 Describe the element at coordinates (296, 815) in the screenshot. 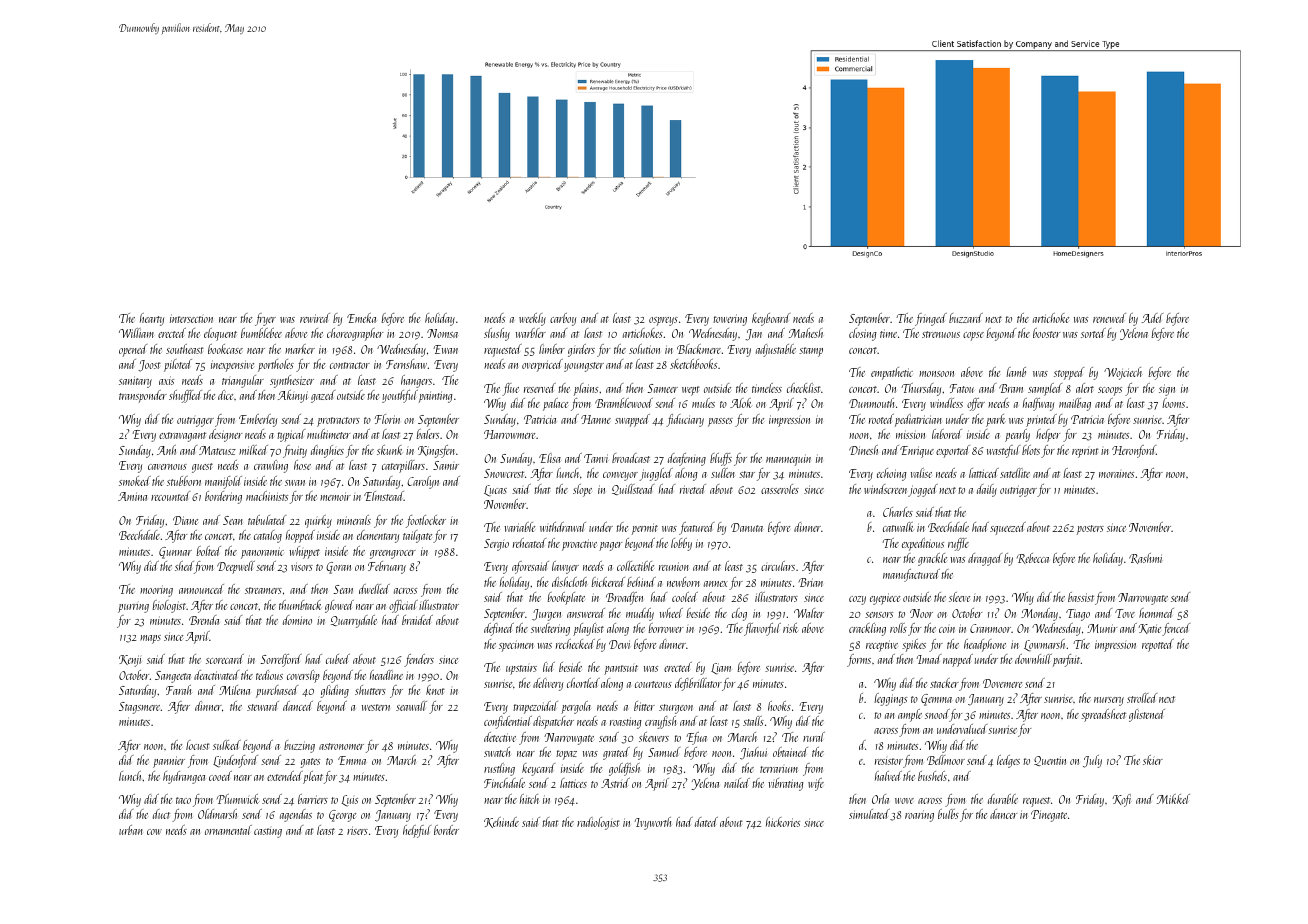

I see `agendas` at that location.
